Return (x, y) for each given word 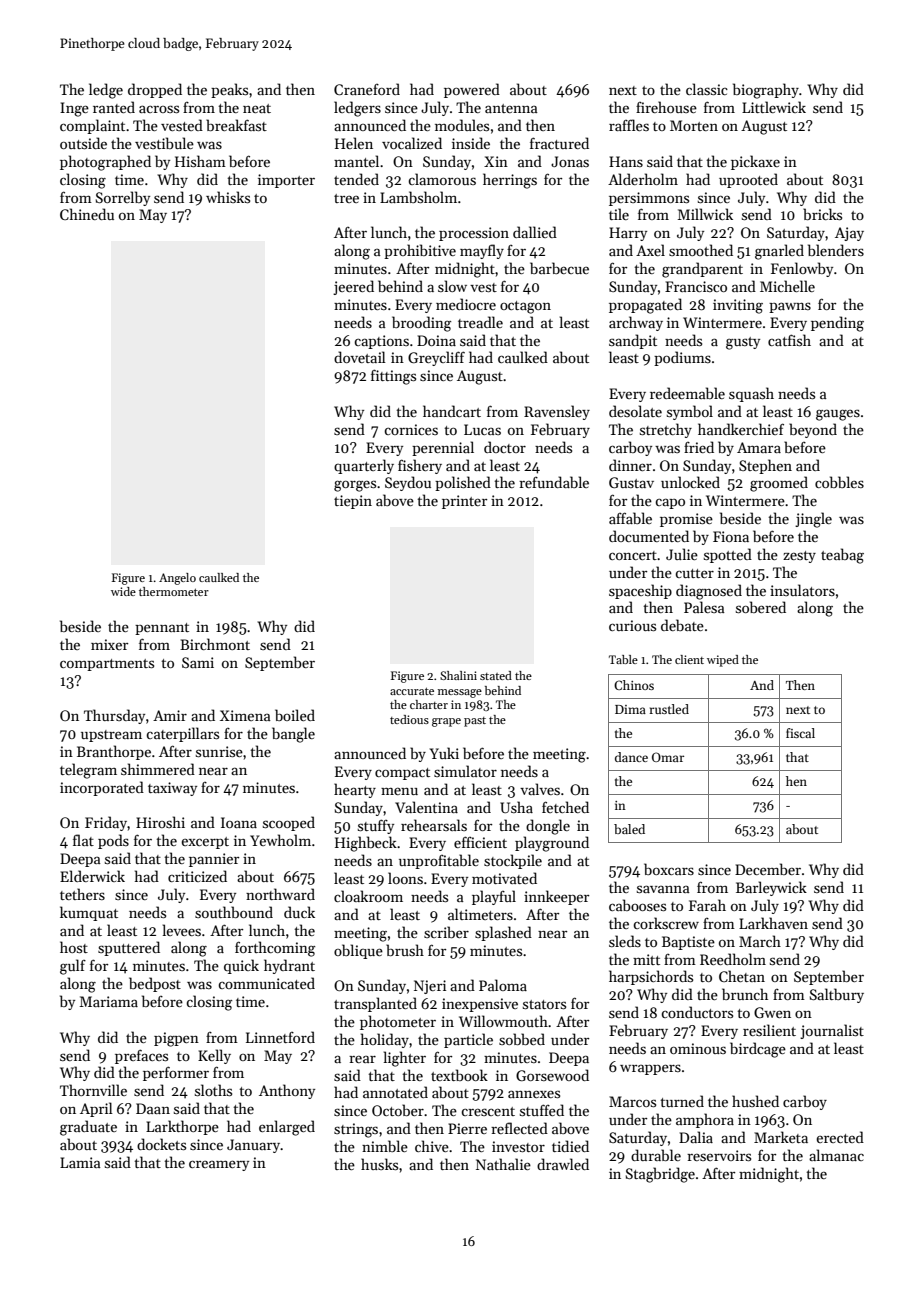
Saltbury (837, 995)
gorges (355, 486)
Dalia (696, 1137)
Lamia (80, 1162)
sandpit (633, 341)
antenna (511, 108)
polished (463, 483)
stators (544, 1004)
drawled (563, 1164)
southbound (234, 912)
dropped (155, 90)
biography (766, 91)
